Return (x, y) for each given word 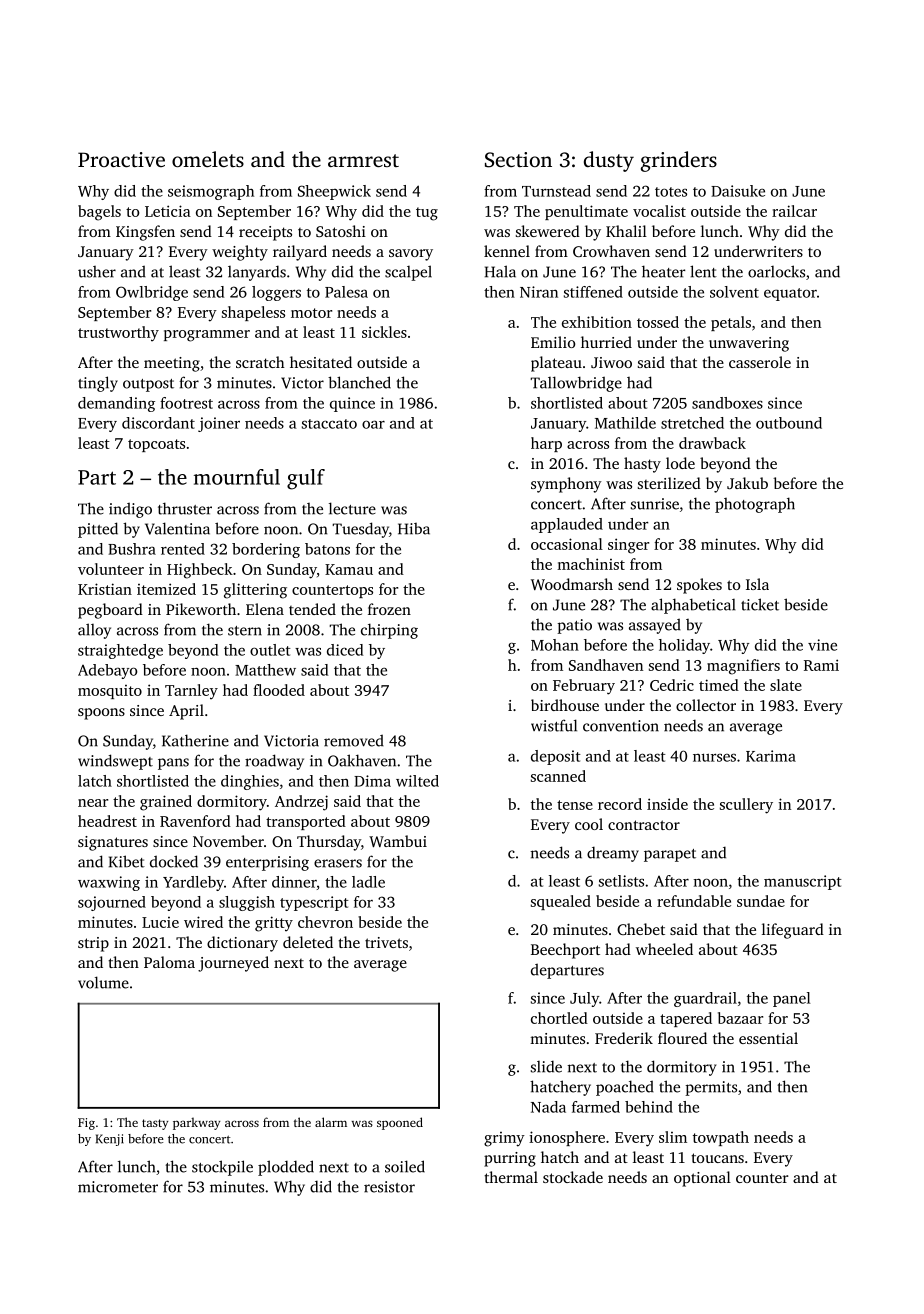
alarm (331, 1122)
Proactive (121, 159)
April (186, 712)
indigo (130, 510)
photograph (755, 505)
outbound (789, 423)
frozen (389, 609)
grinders (679, 161)
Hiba (414, 529)
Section (518, 160)
